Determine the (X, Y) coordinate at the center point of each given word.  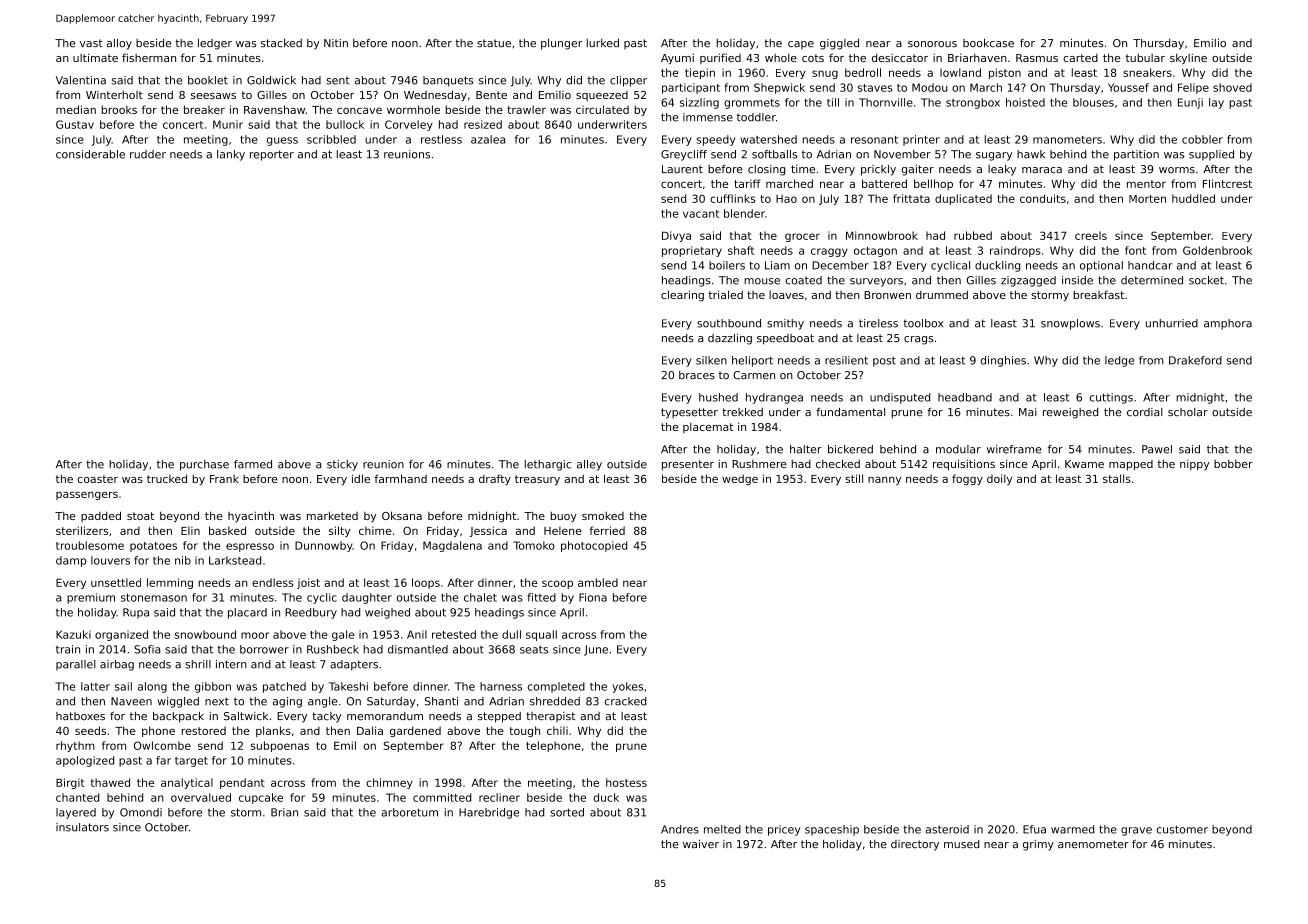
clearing (682, 295)
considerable (90, 154)
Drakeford (1195, 360)
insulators (82, 827)
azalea (488, 139)
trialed (725, 294)
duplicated (963, 199)
